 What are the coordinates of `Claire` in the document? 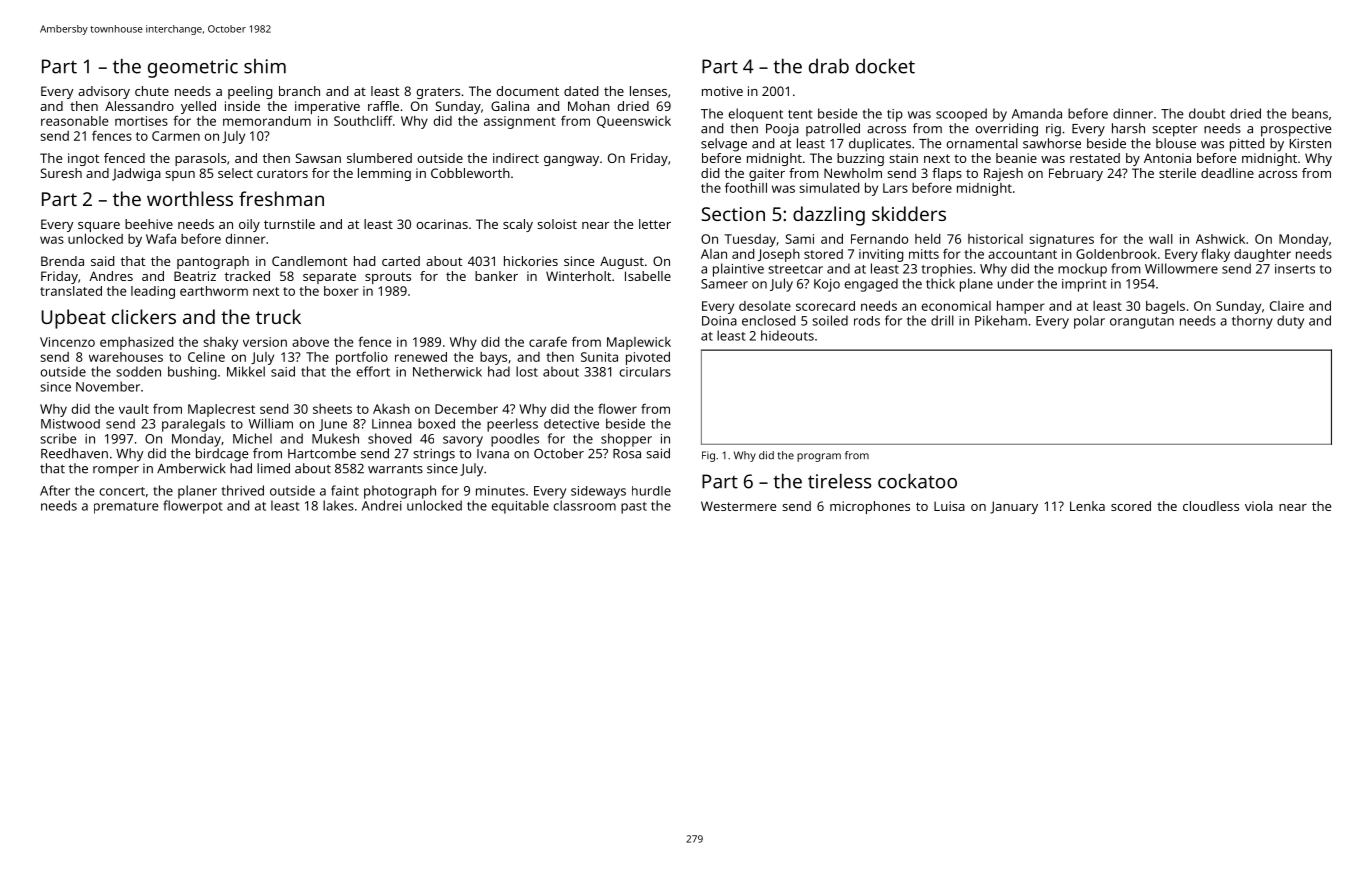 It's located at (1287, 306).
